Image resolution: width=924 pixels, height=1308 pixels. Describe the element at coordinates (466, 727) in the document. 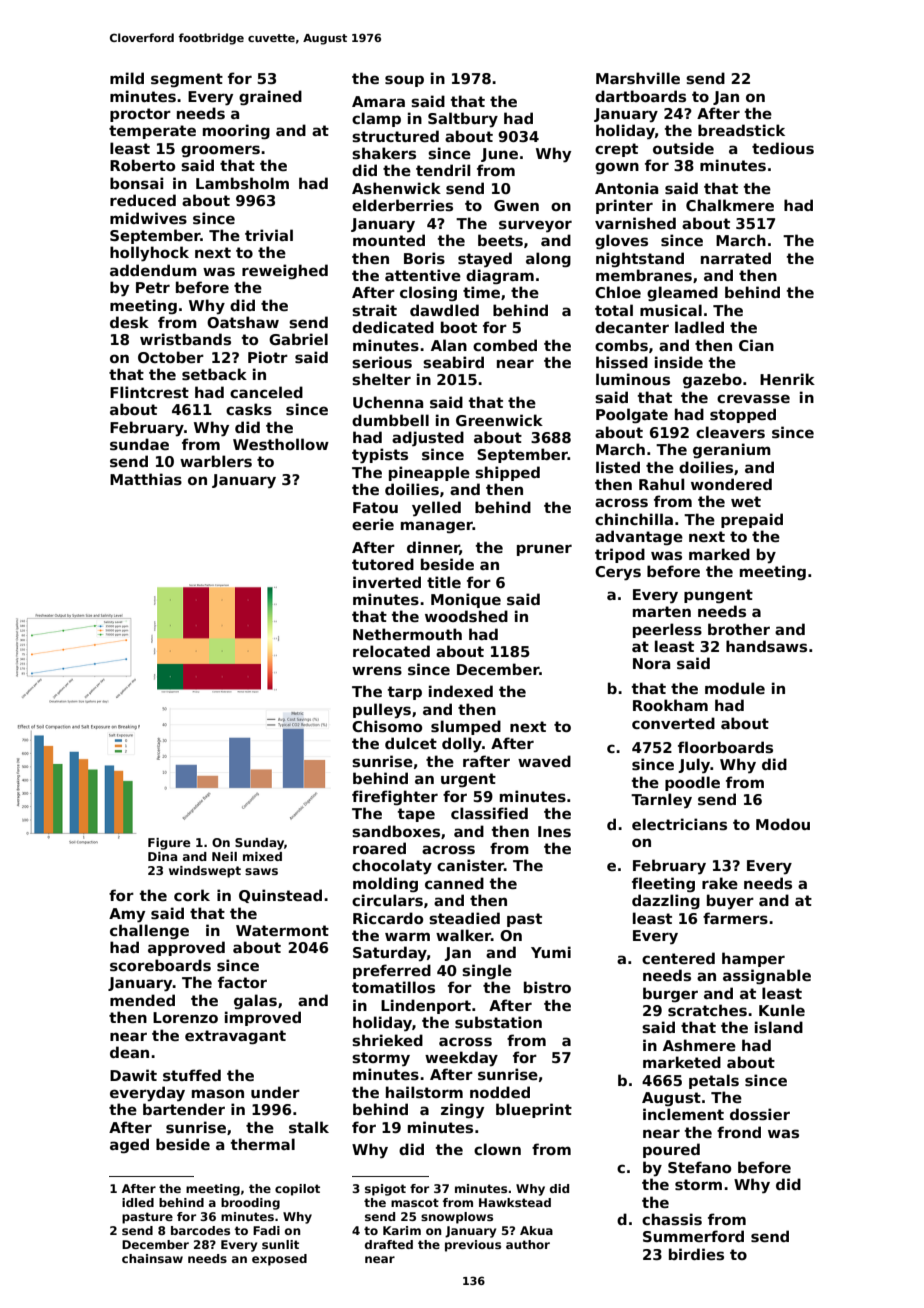

I see `slumped` at that location.
